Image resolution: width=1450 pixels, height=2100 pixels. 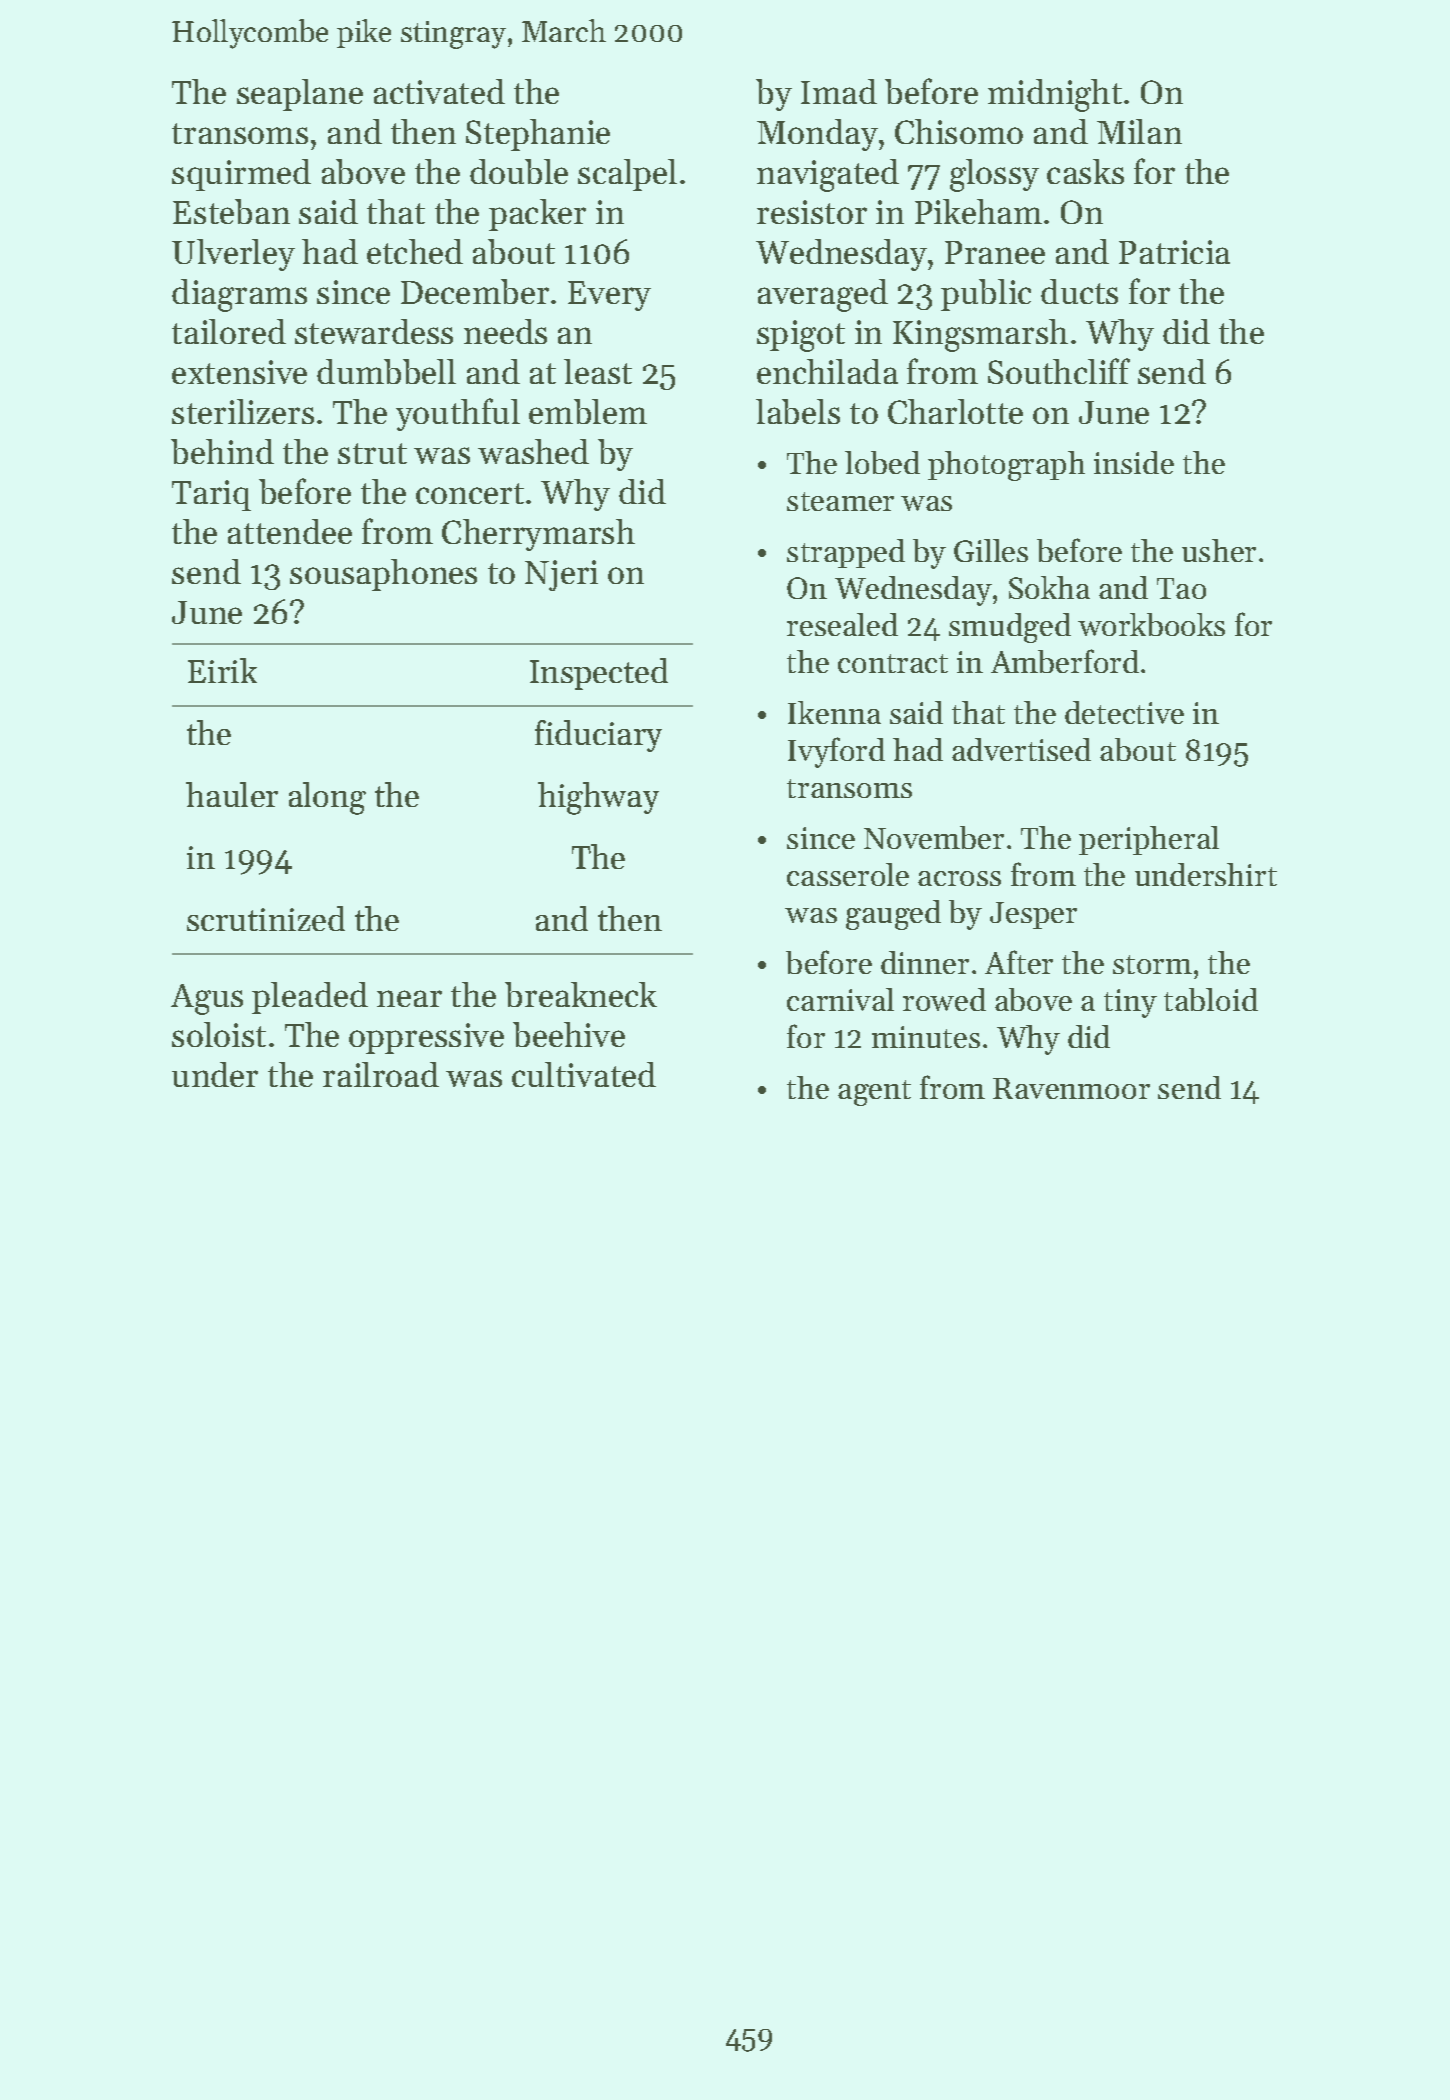 What do you see at coordinates (1139, 131) in the image?
I see `Milan` at bounding box center [1139, 131].
